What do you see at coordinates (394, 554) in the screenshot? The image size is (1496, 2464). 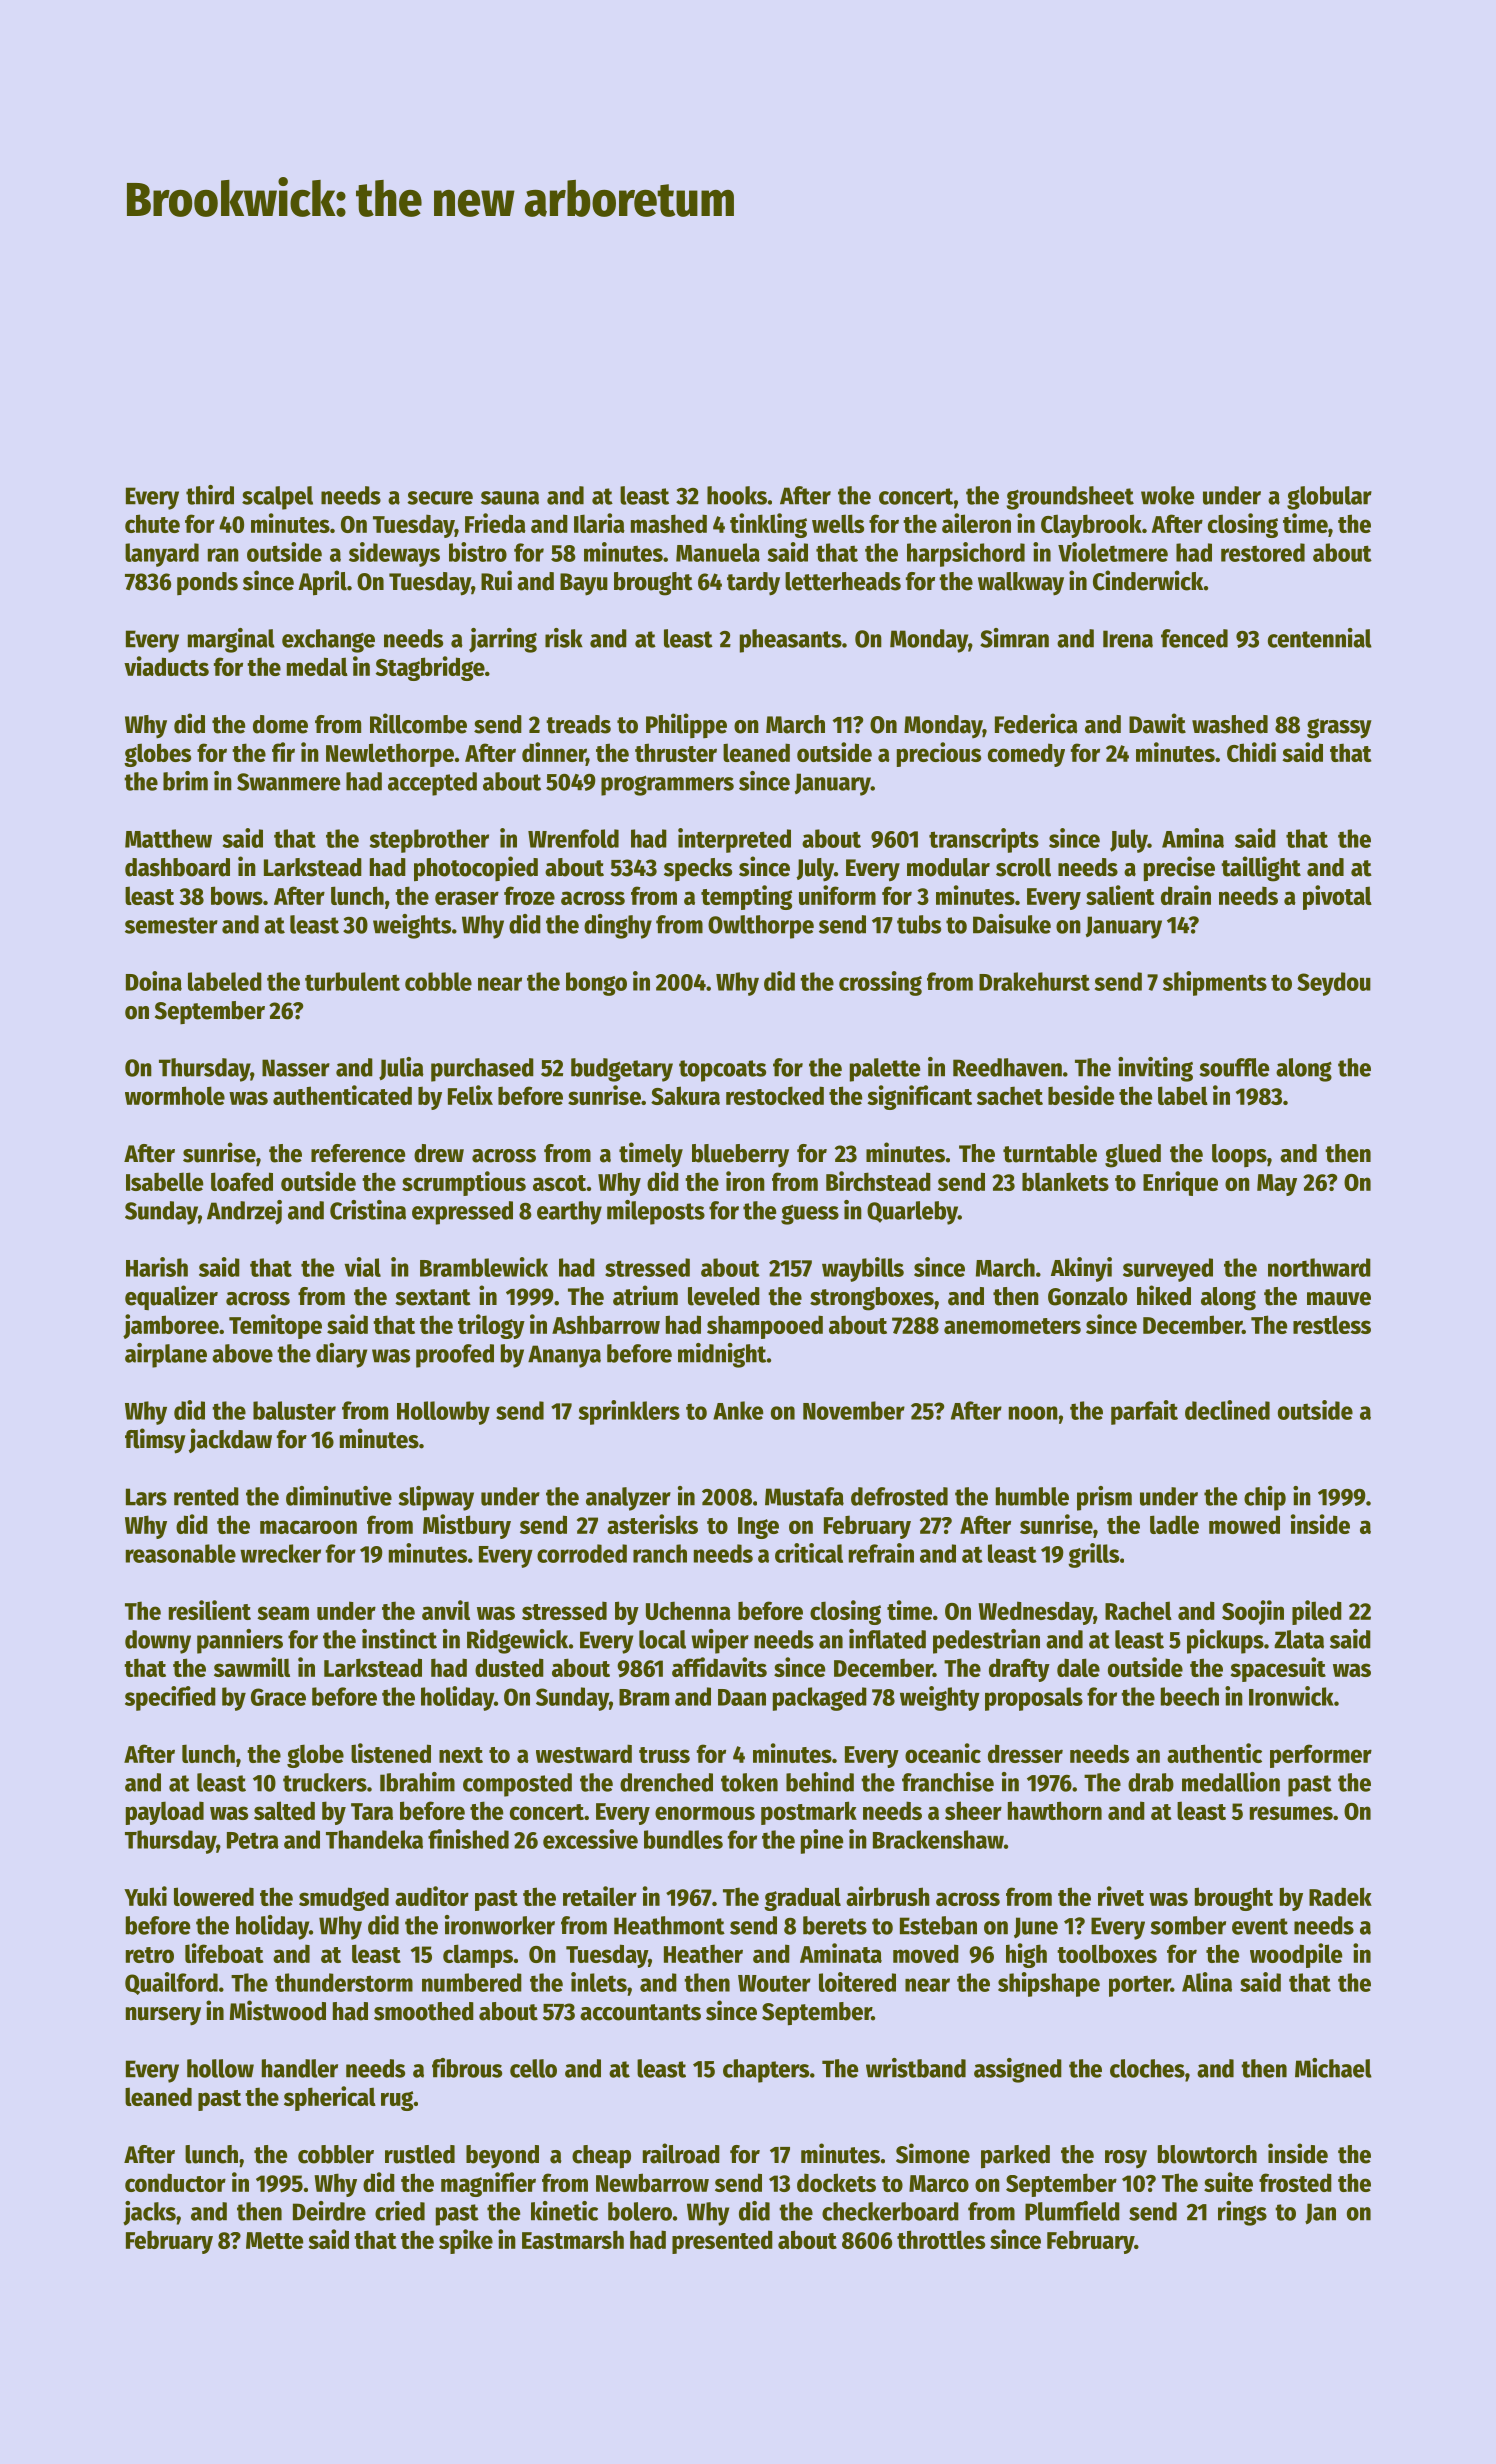 I see `sideways` at bounding box center [394, 554].
